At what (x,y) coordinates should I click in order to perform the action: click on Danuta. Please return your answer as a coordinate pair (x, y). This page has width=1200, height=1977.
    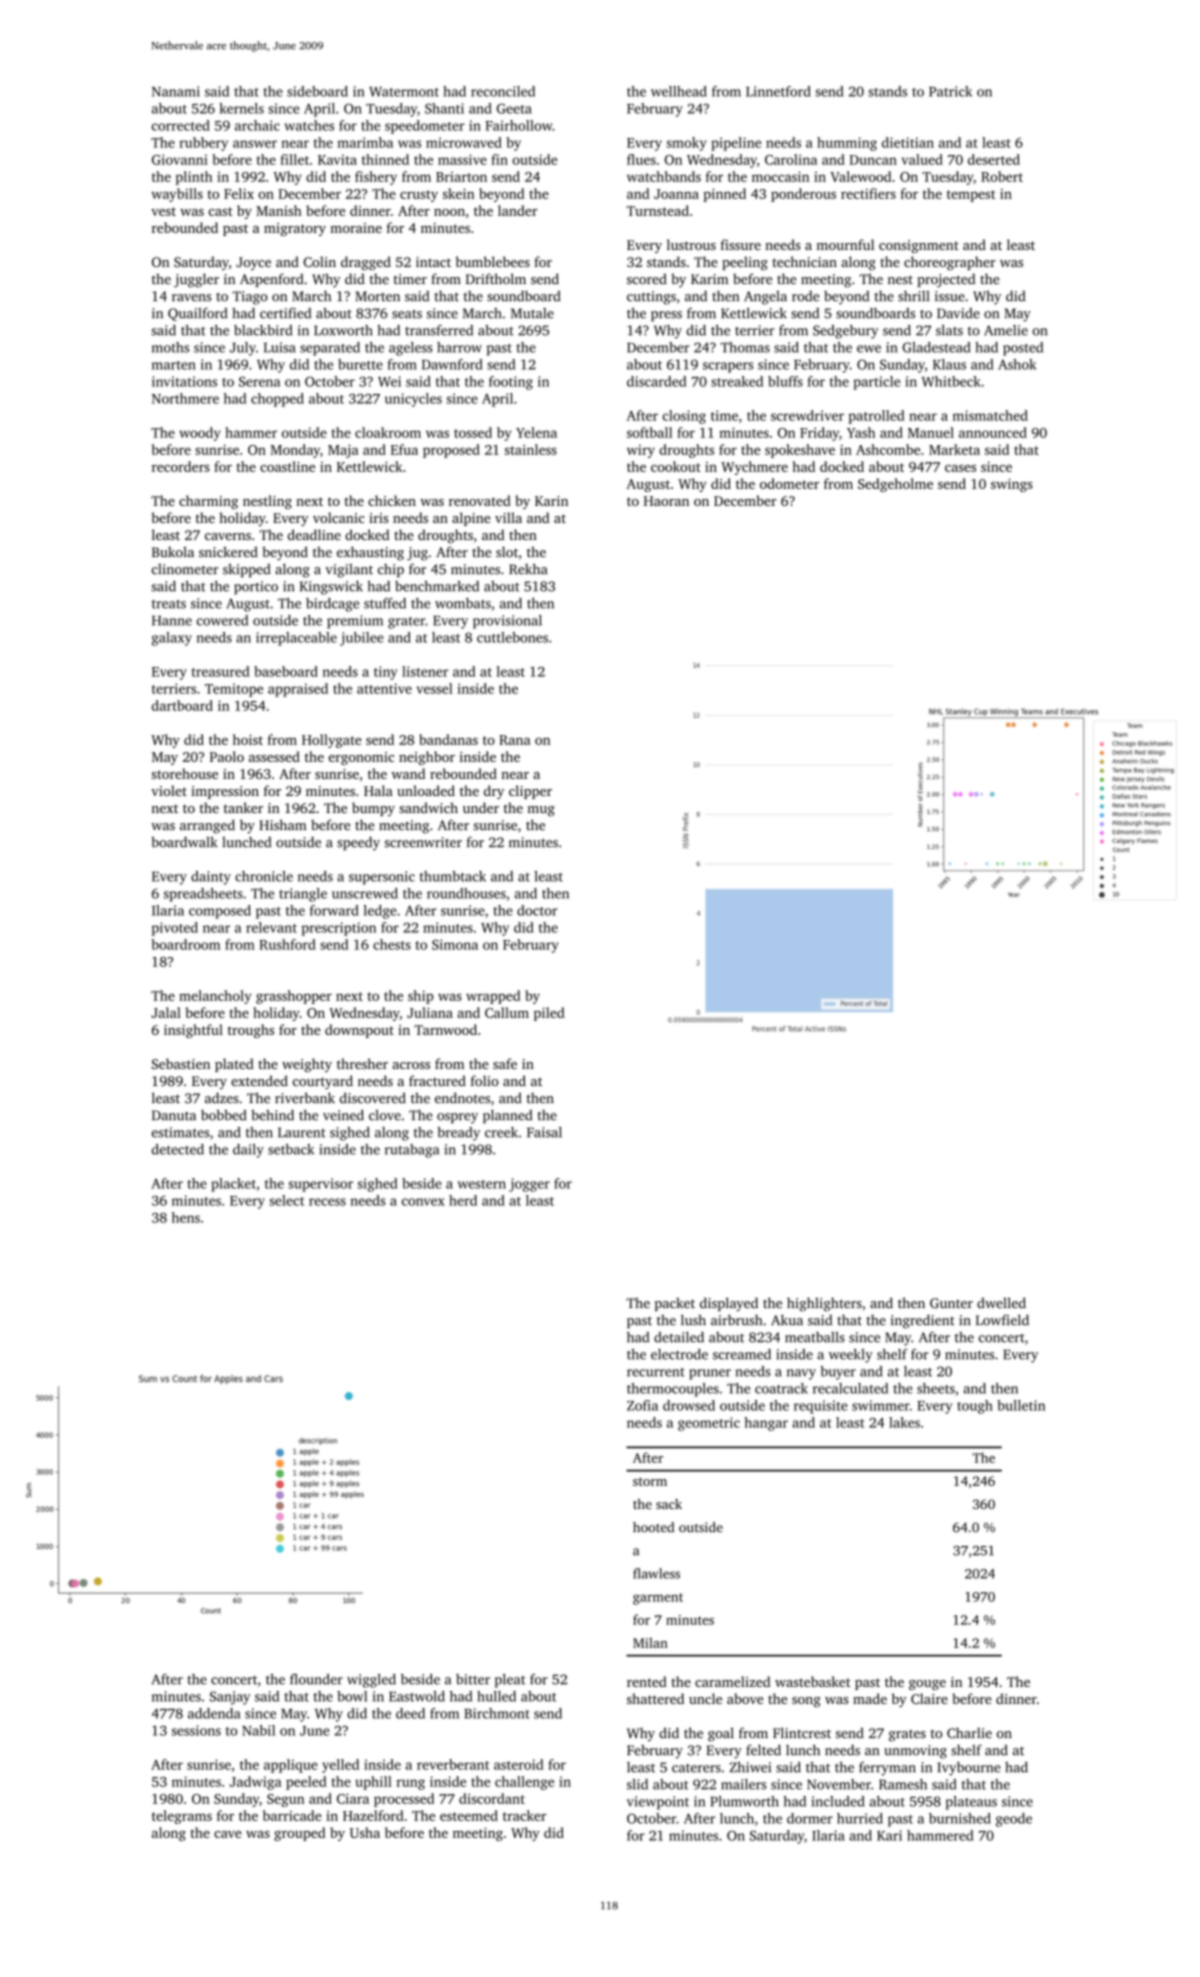
    Looking at the image, I should click on (174, 1115).
